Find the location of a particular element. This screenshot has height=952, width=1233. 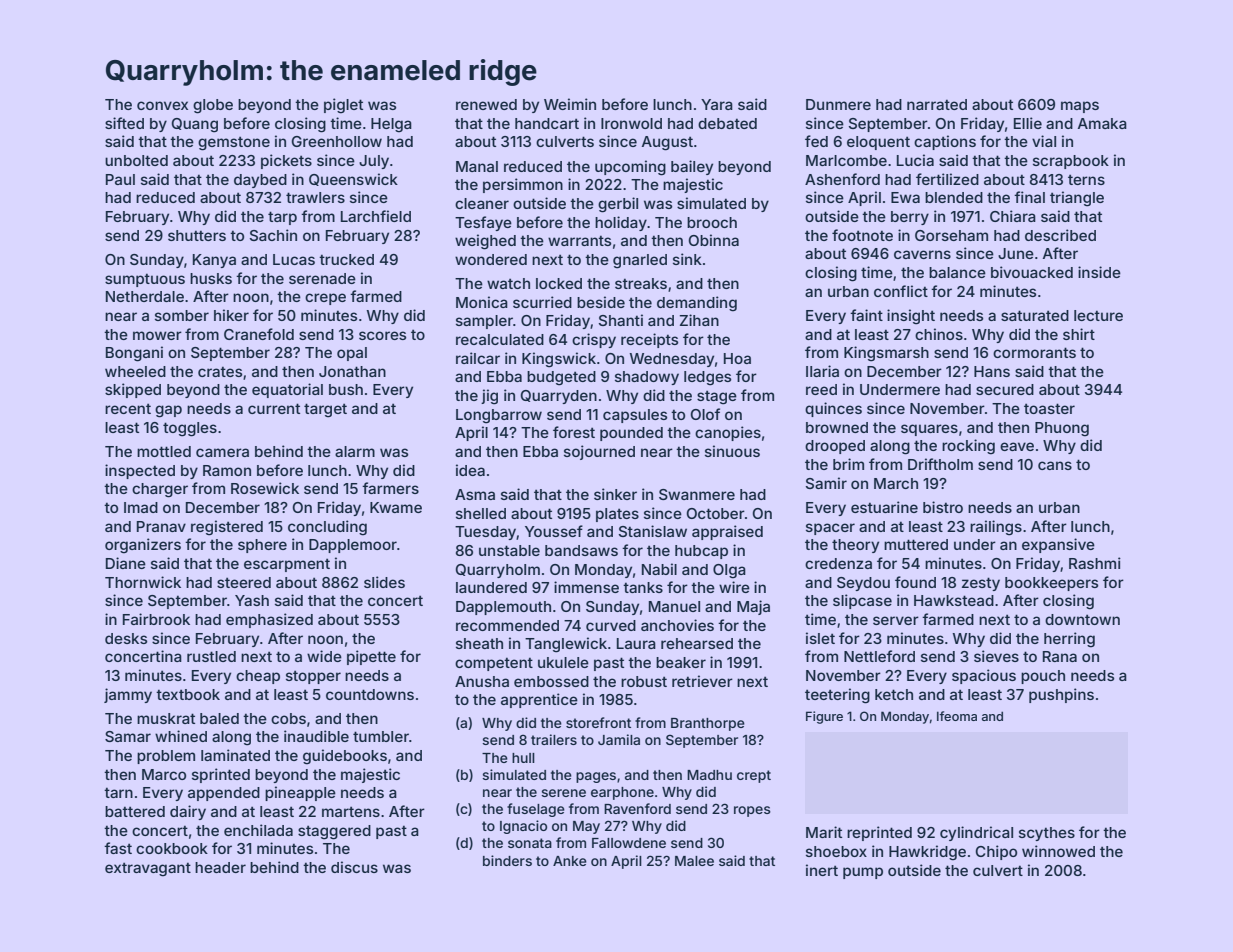

sieves is located at coordinates (996, 656).
